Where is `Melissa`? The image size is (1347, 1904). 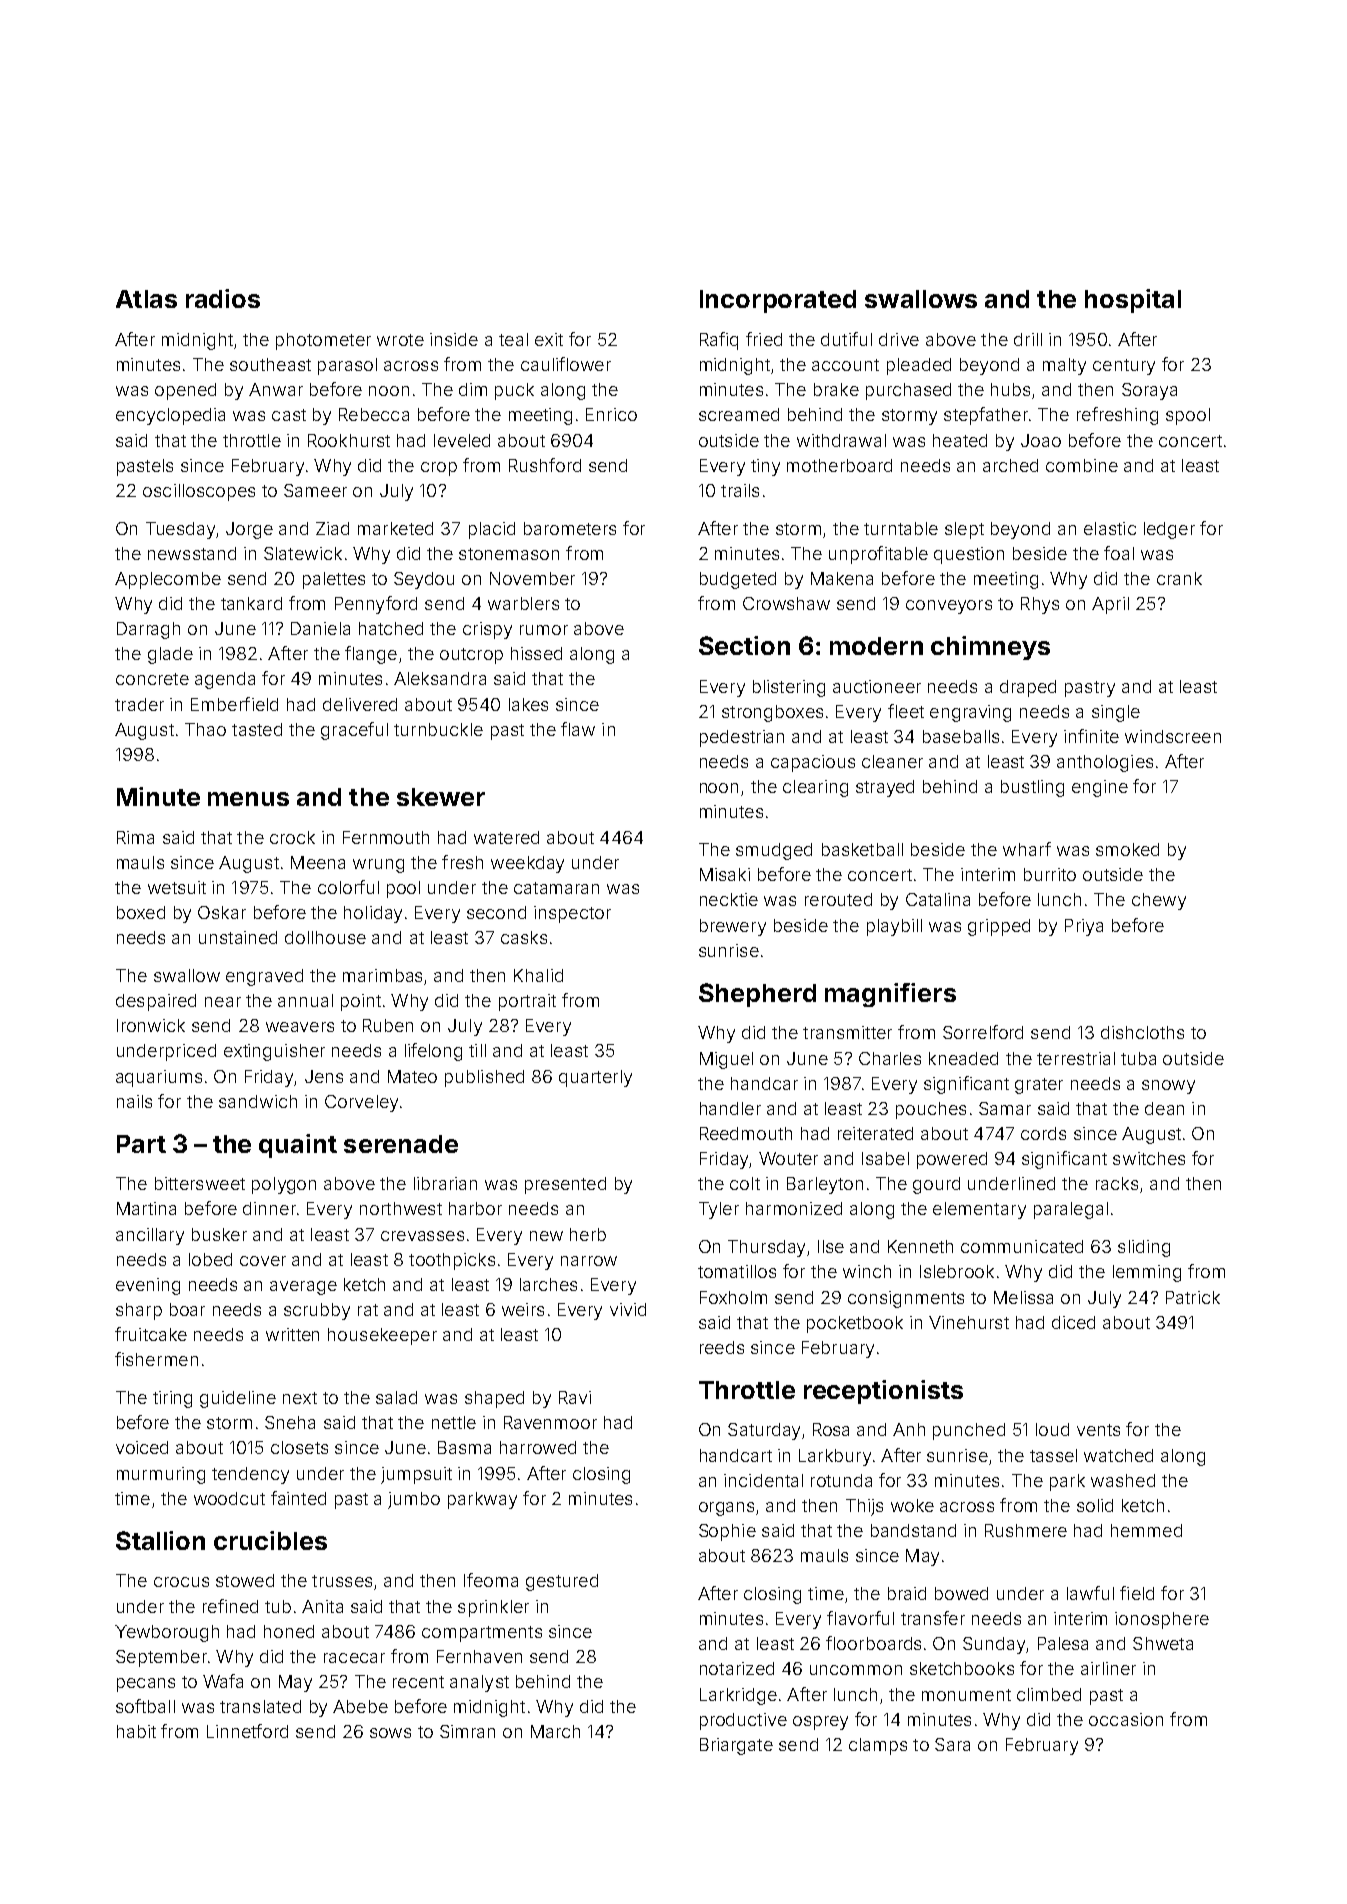
Melissa is located at coordinates (1023, 1297).
